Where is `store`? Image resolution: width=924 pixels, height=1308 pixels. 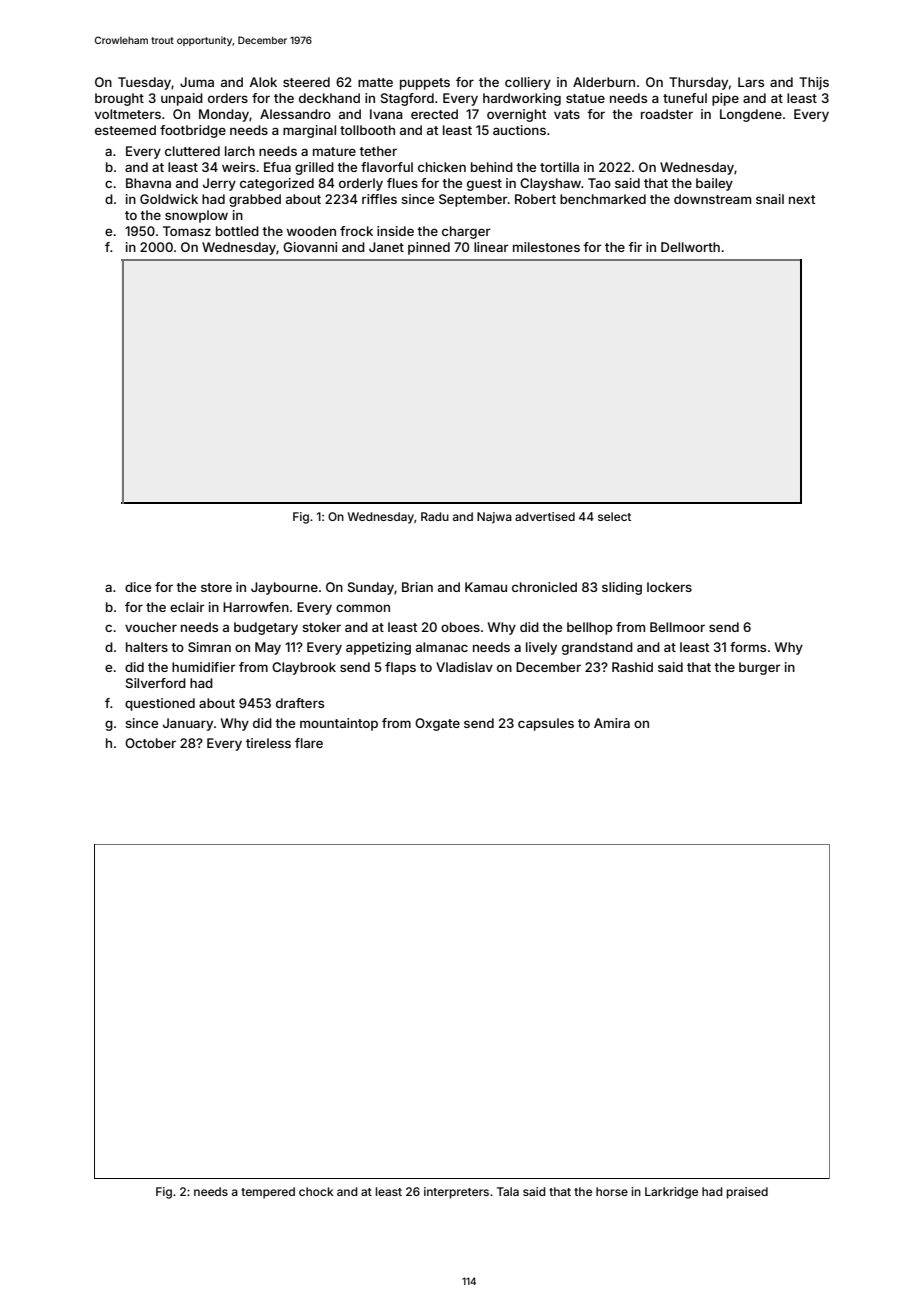
store is located at coordinates (216, 587).
